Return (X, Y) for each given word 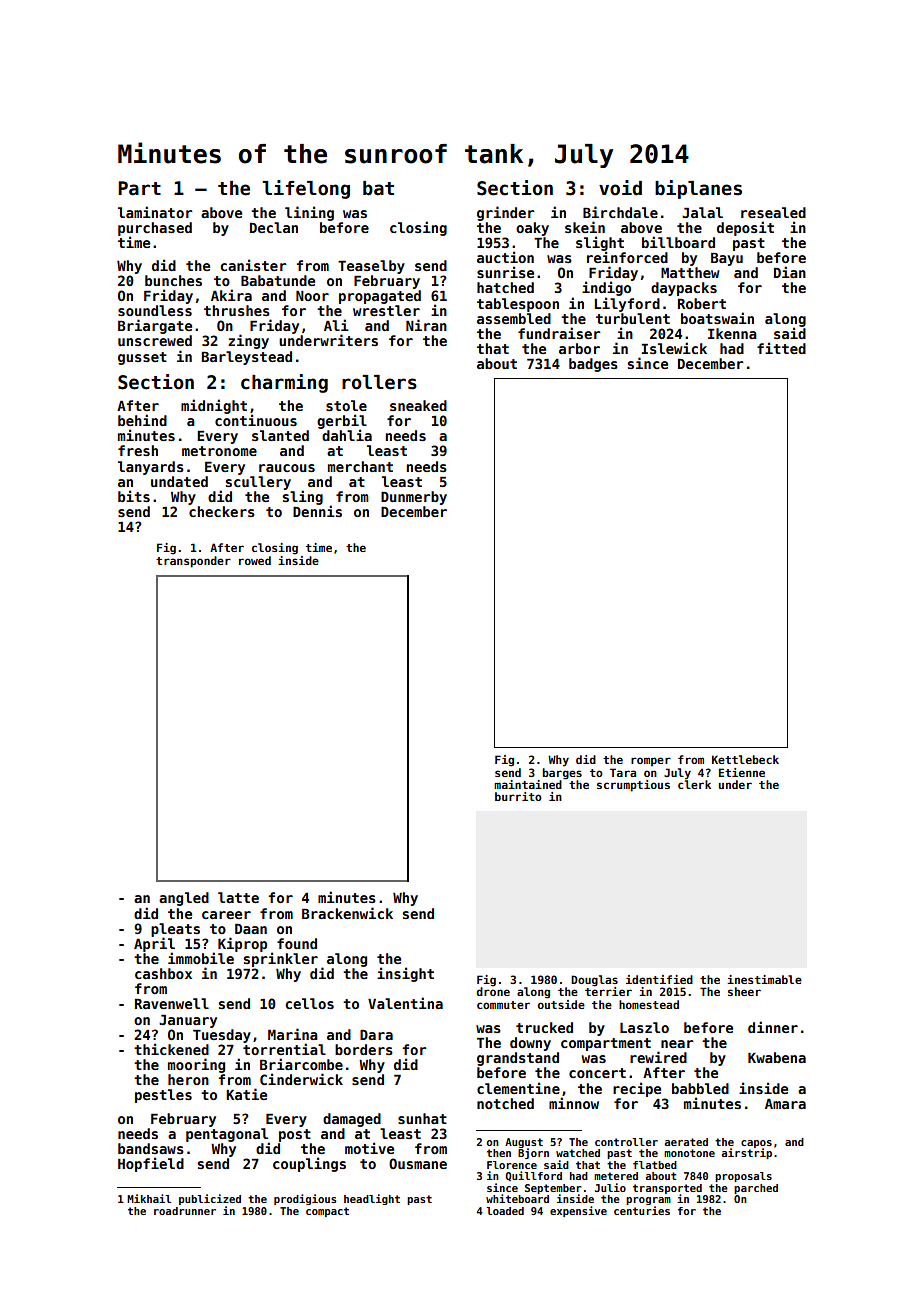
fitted (781, 348)
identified (659, 979)
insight (405, 974)
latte (238, 897)
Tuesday (222, 1036)
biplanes (698, 189)
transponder (193, 562)
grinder (505, 213)
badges (593, 365)
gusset (142, 358)
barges (562, 773)
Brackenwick (347, 913)
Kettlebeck (745, 759)
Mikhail (149, 1198)
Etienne (742, 772)
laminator (155, 212)
